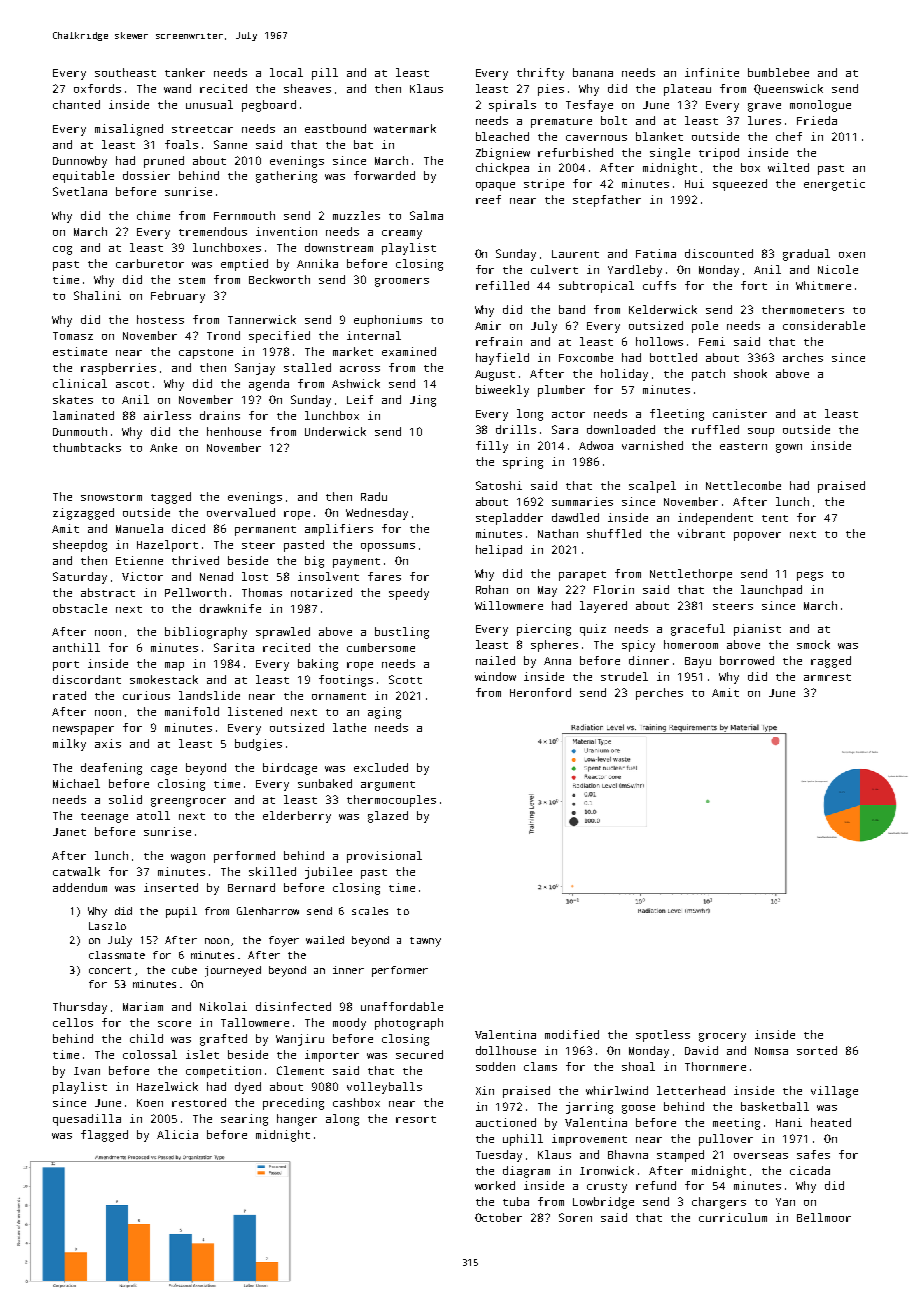 Image resolution: width=924 pixels, height=1308 pixels. I want to click on southeast, so click(125, 72).
